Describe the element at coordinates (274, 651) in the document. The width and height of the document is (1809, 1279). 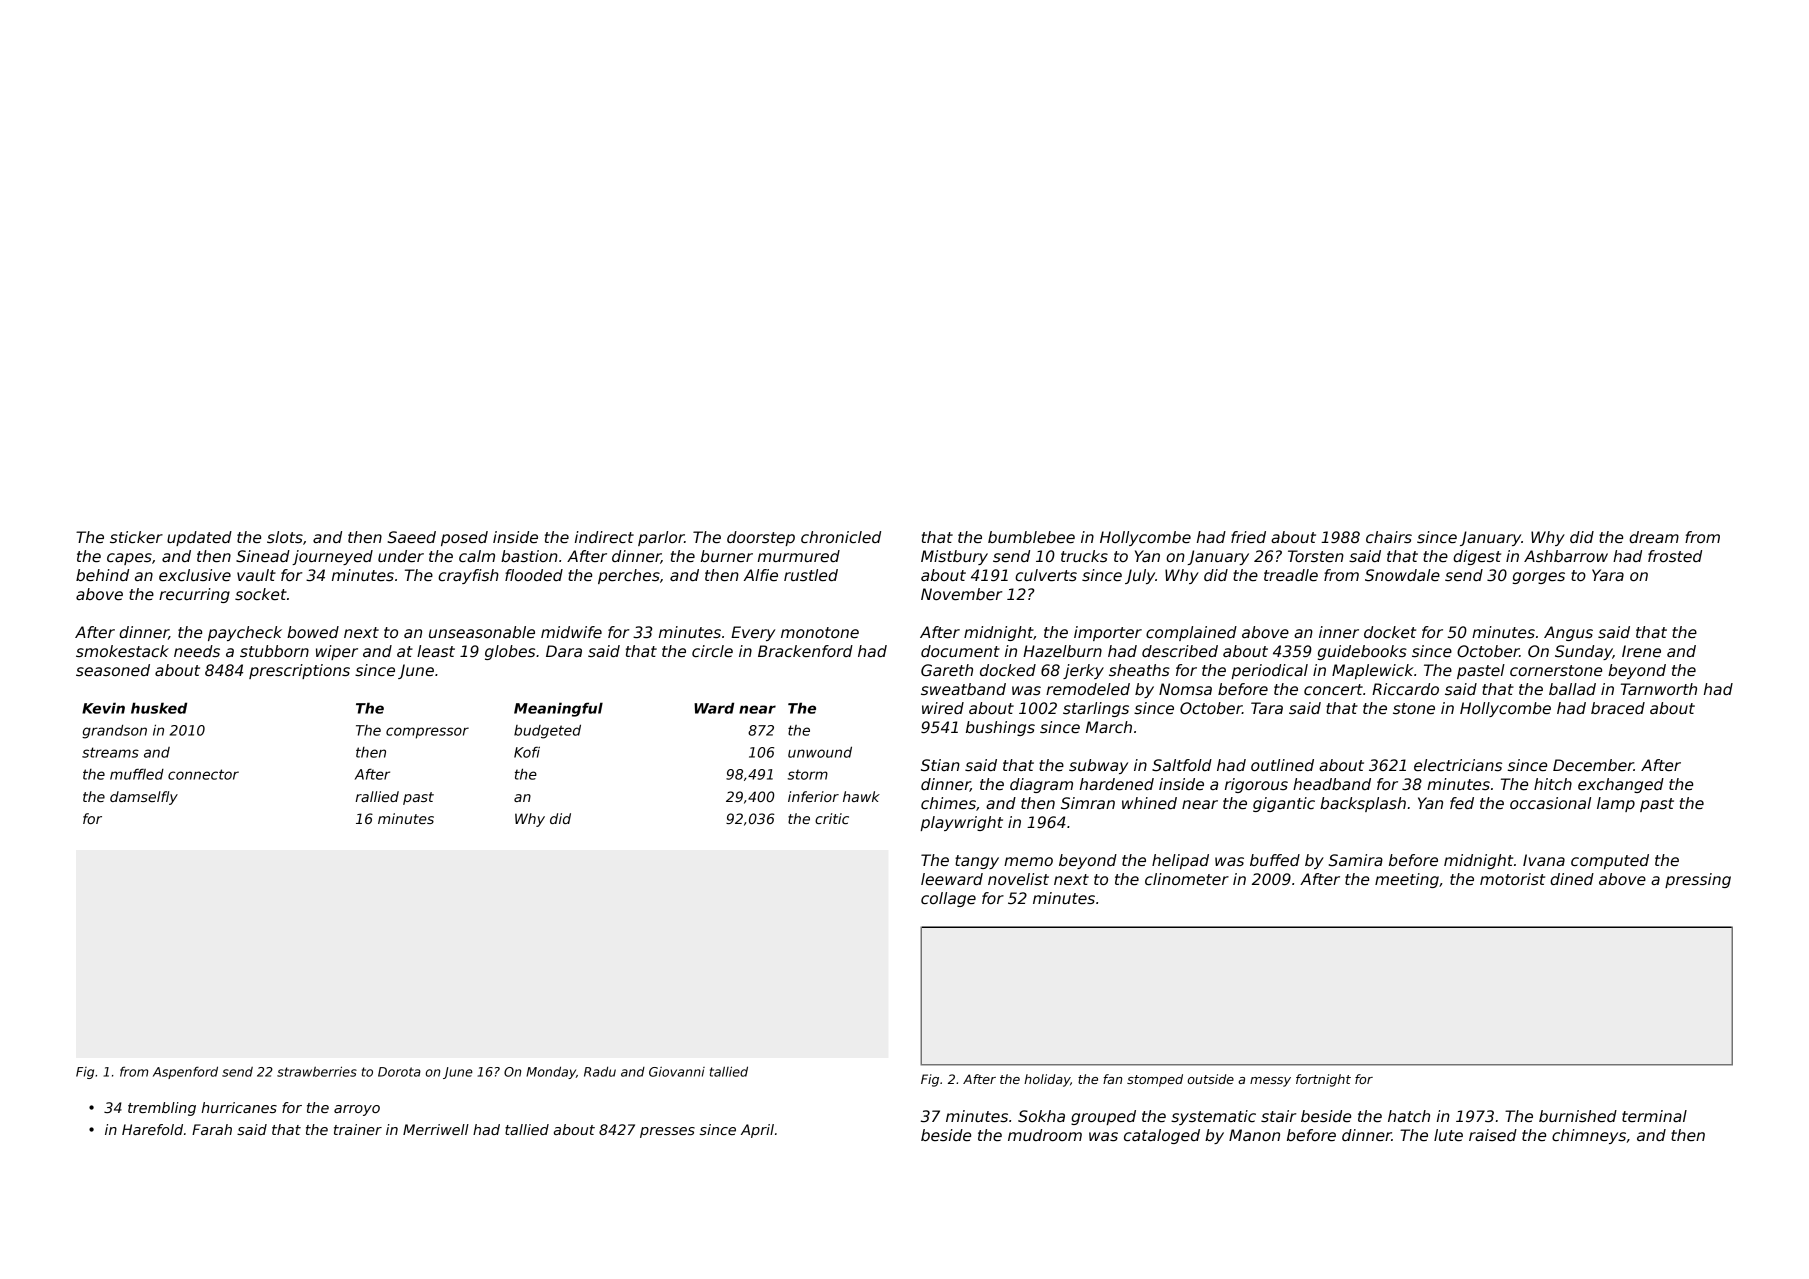
I see `stubborn` at that location.
